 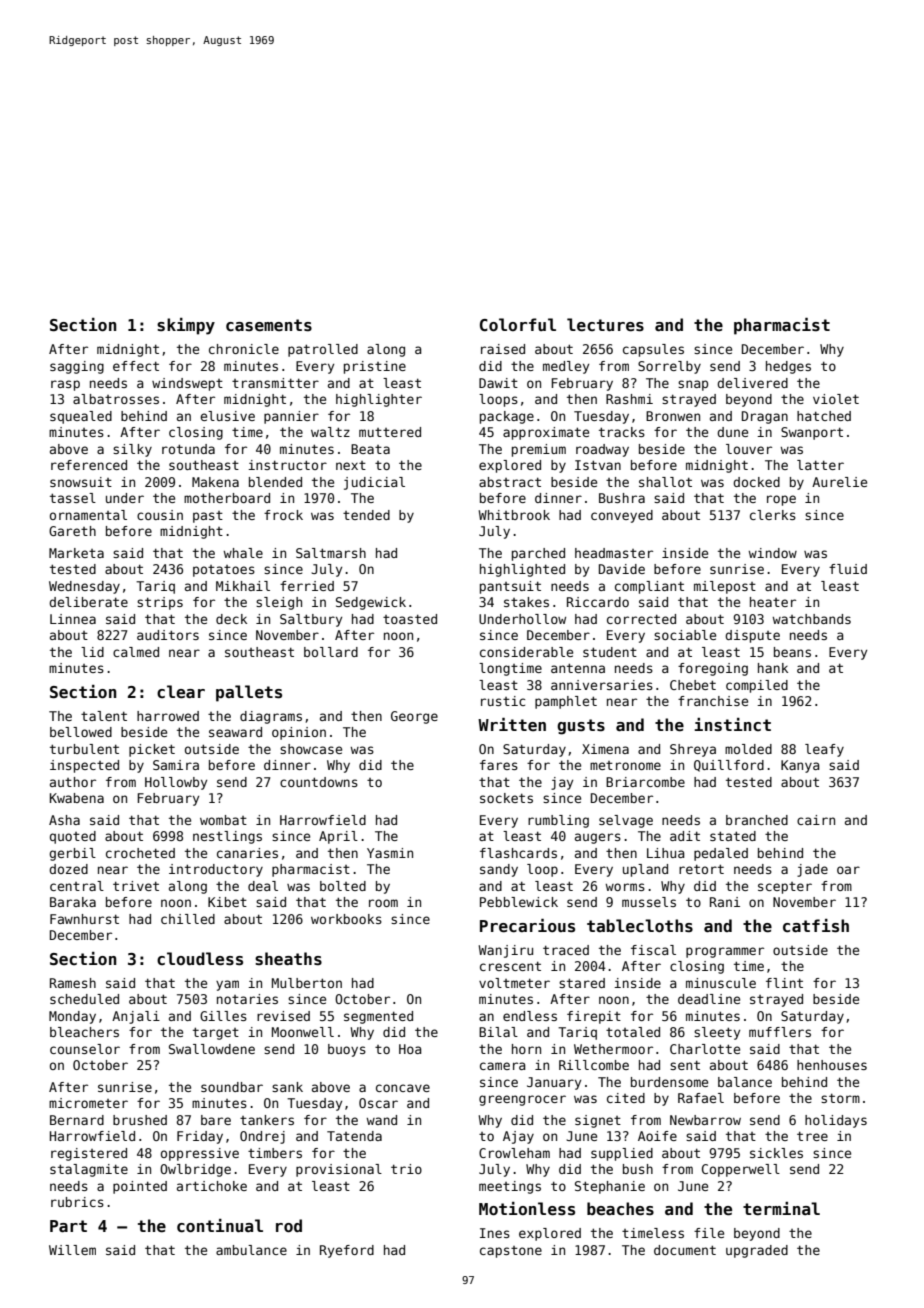 What do you see at coordinates (673, 416) in the screenshot?
I see `Bronwen` at bounding box center [673, 416].
